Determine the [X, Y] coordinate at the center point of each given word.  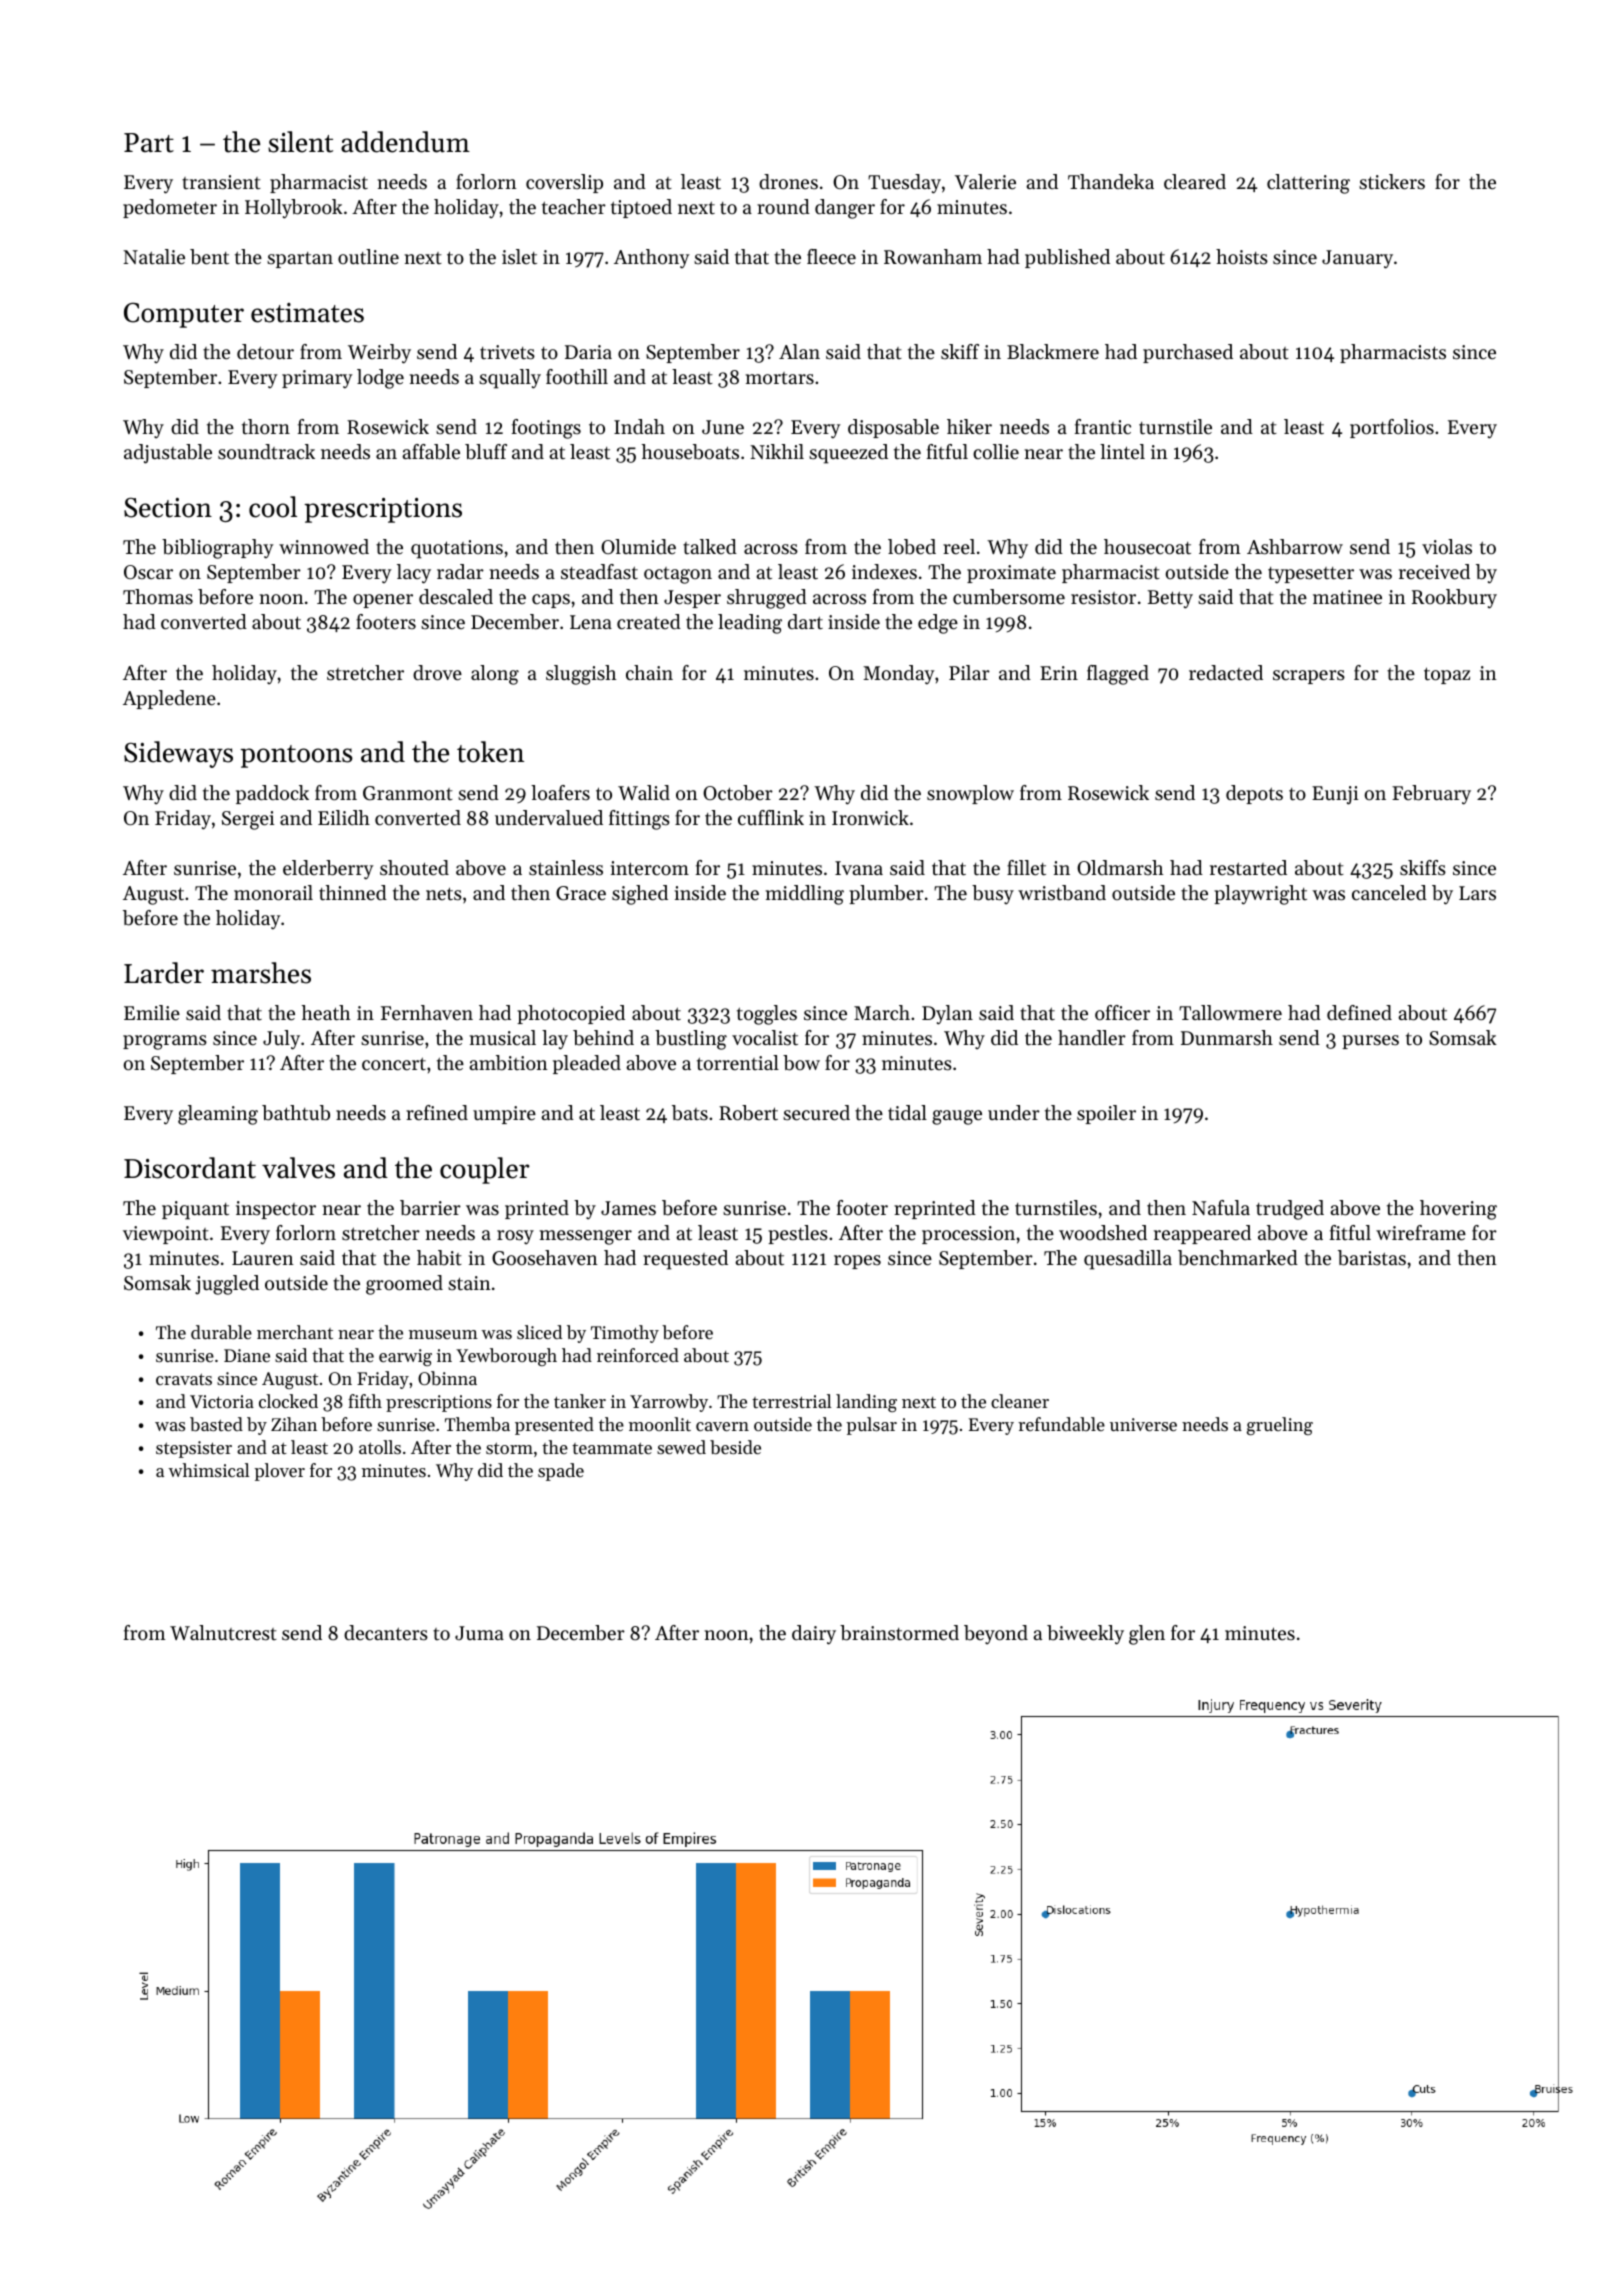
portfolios [1392, 428]
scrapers [1309, 677]
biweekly [1085, 1635]
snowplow [970, 794]
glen [1147, 1635]
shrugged [767, 599]
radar [460, 571]
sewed [681, 1447]
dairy [814, 1635]
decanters [386, 1633]
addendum [405, 142]
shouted [414, 868]
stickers [1392, 182]
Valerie [985, 182]
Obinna [447, 1378]
